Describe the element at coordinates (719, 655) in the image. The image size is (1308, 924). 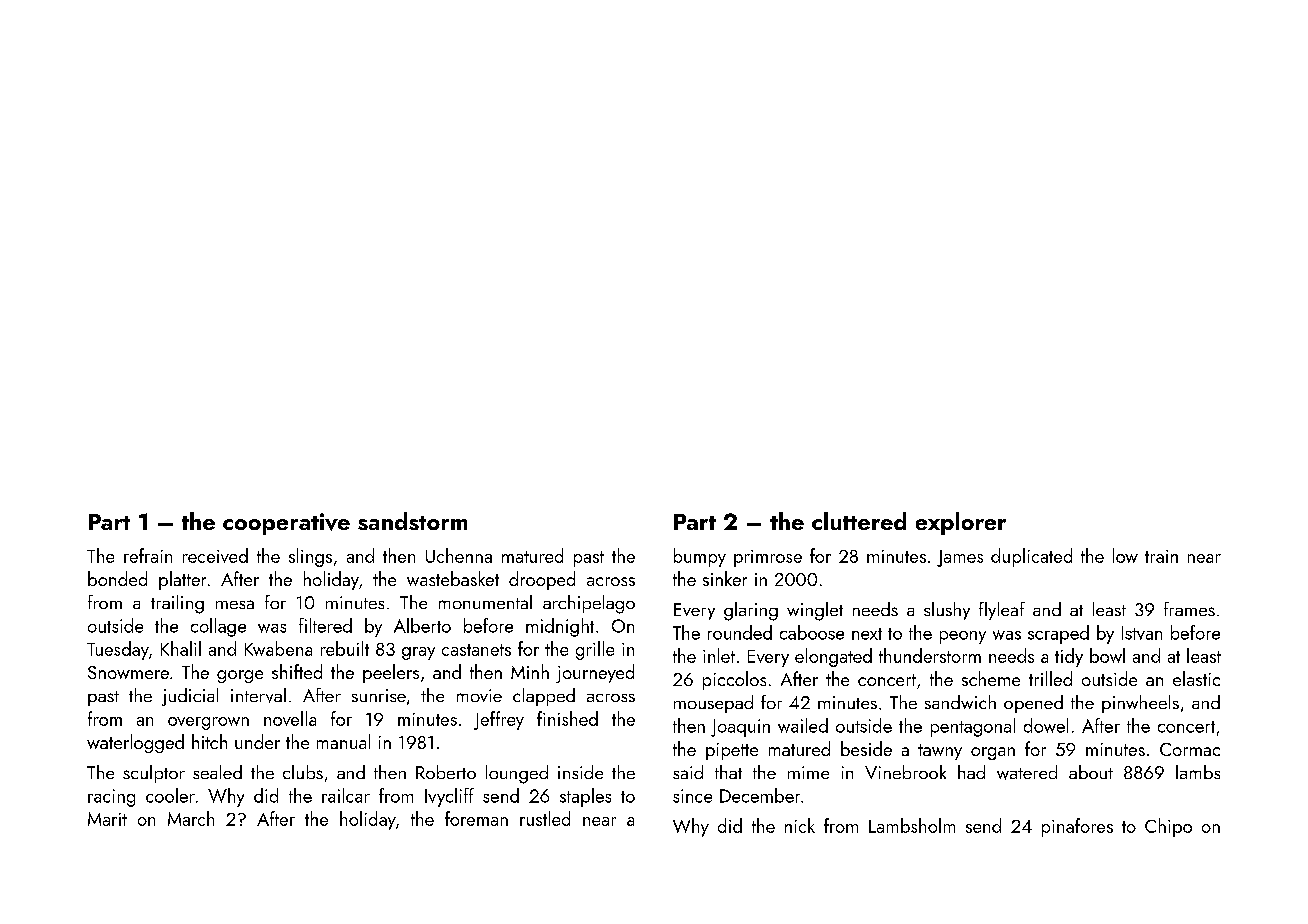
I see `inlet` at that location.
